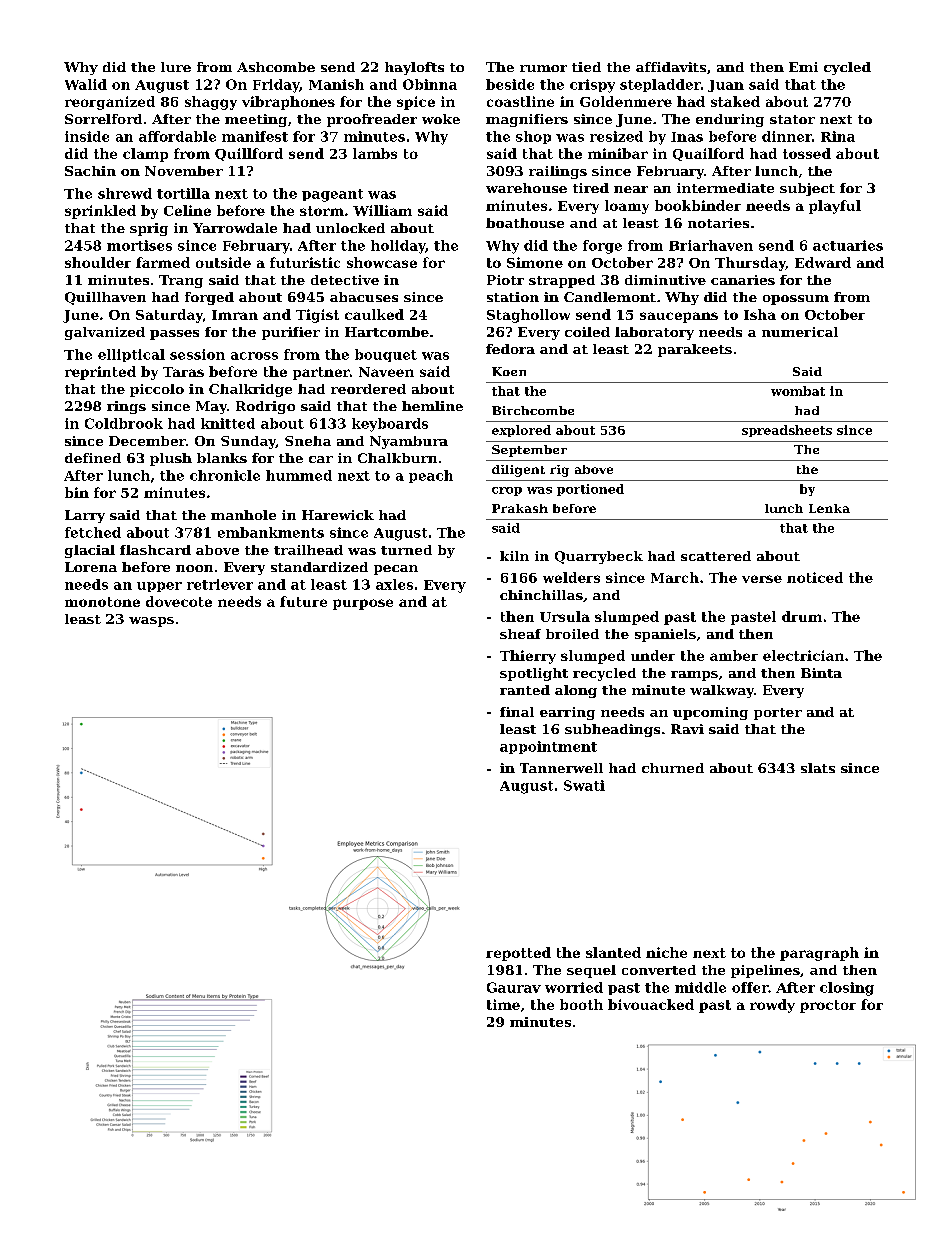 This image has width=952, height=1233. What do you see at coordinates (722, 691) in the image?
I see `walkway` at bounding box center [722, 691].
